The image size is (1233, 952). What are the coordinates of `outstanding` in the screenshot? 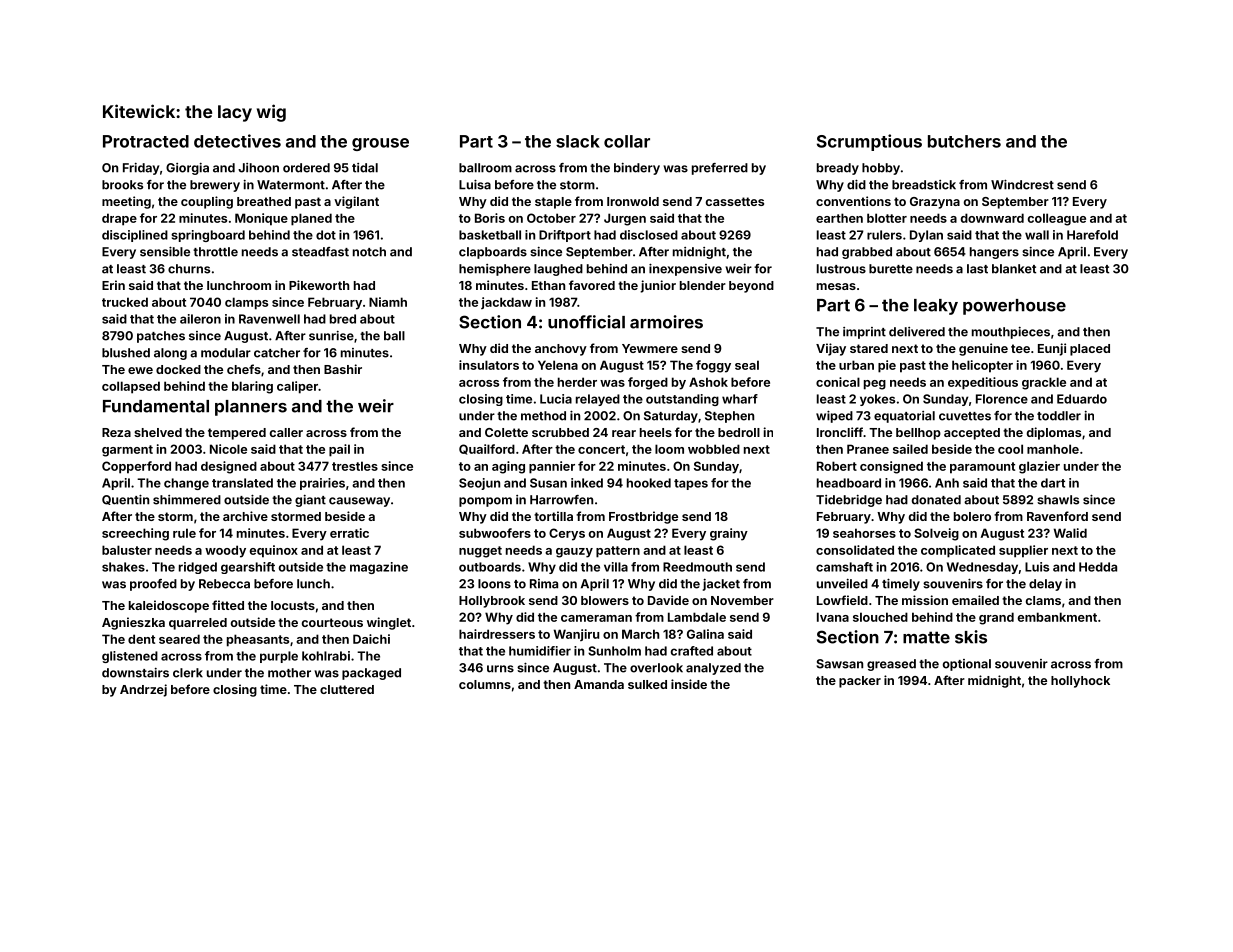 It's located at (682, 400).
